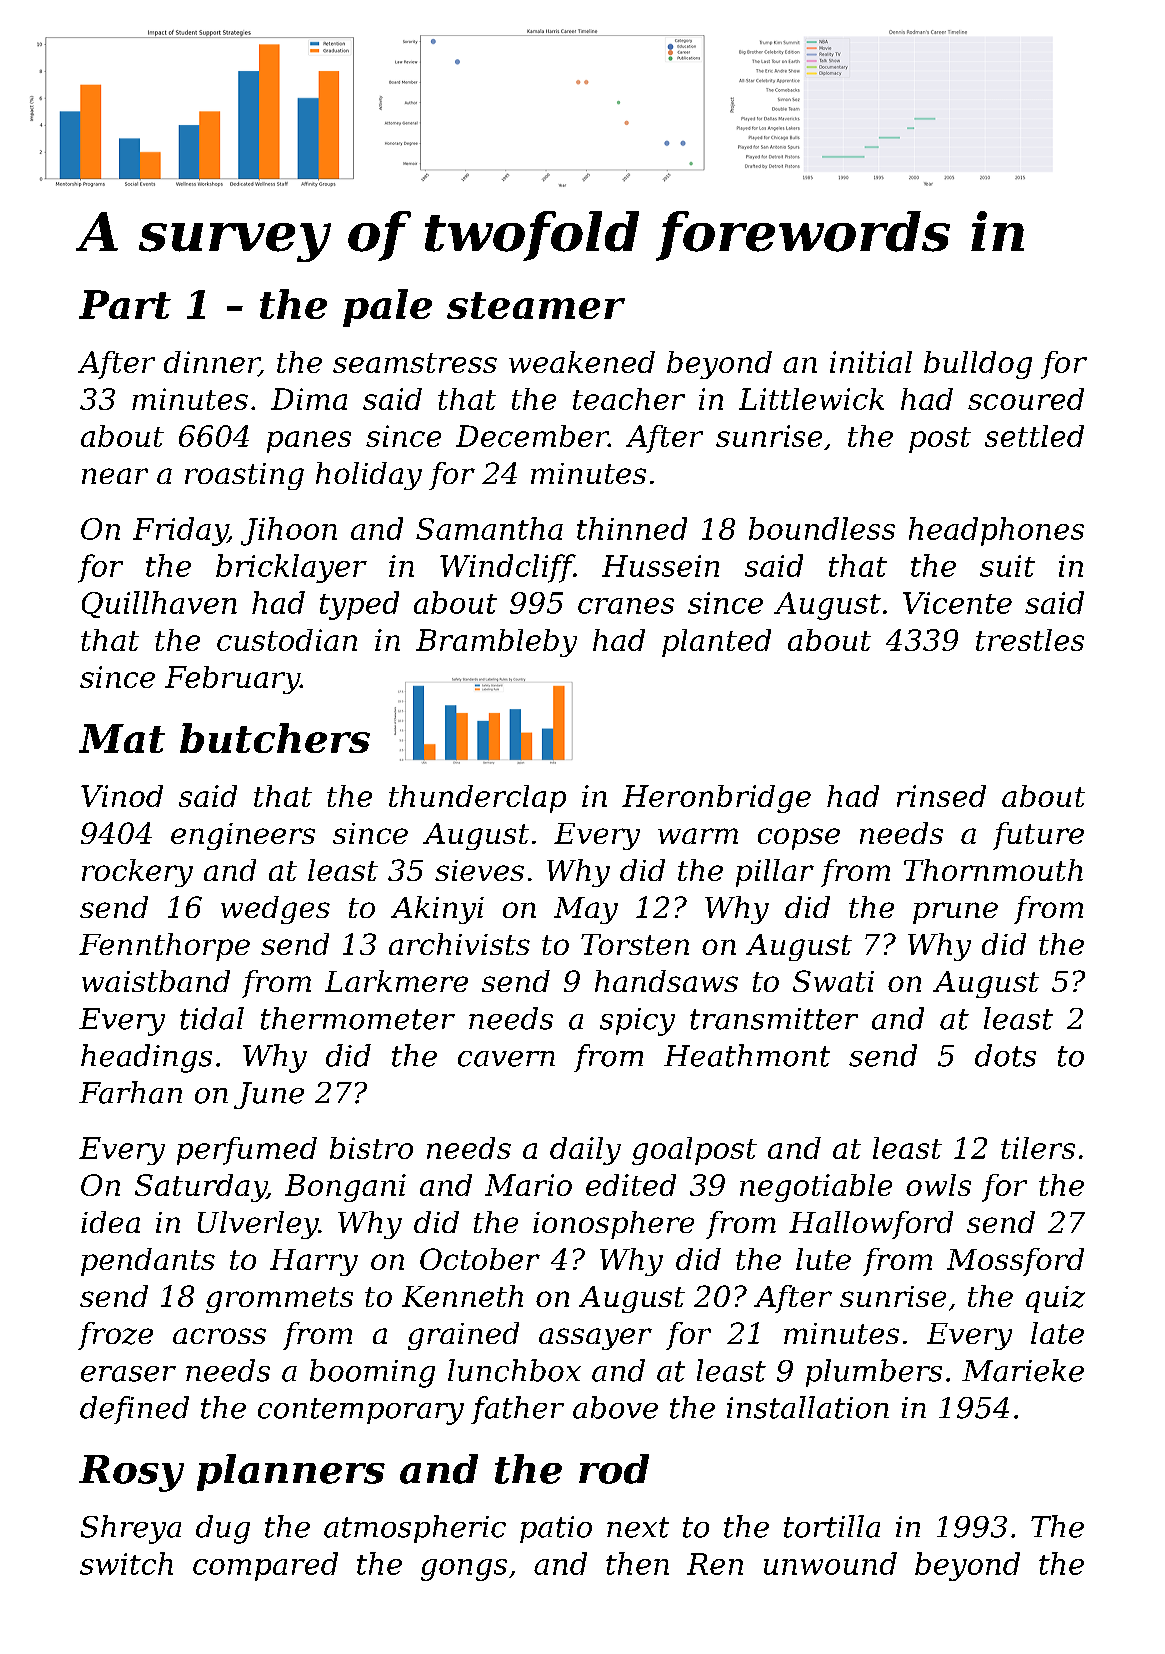 Image resolution: width=1165 pixels, height=1654 pixels. I want to click on Mossford, so click(1015, 1262).
